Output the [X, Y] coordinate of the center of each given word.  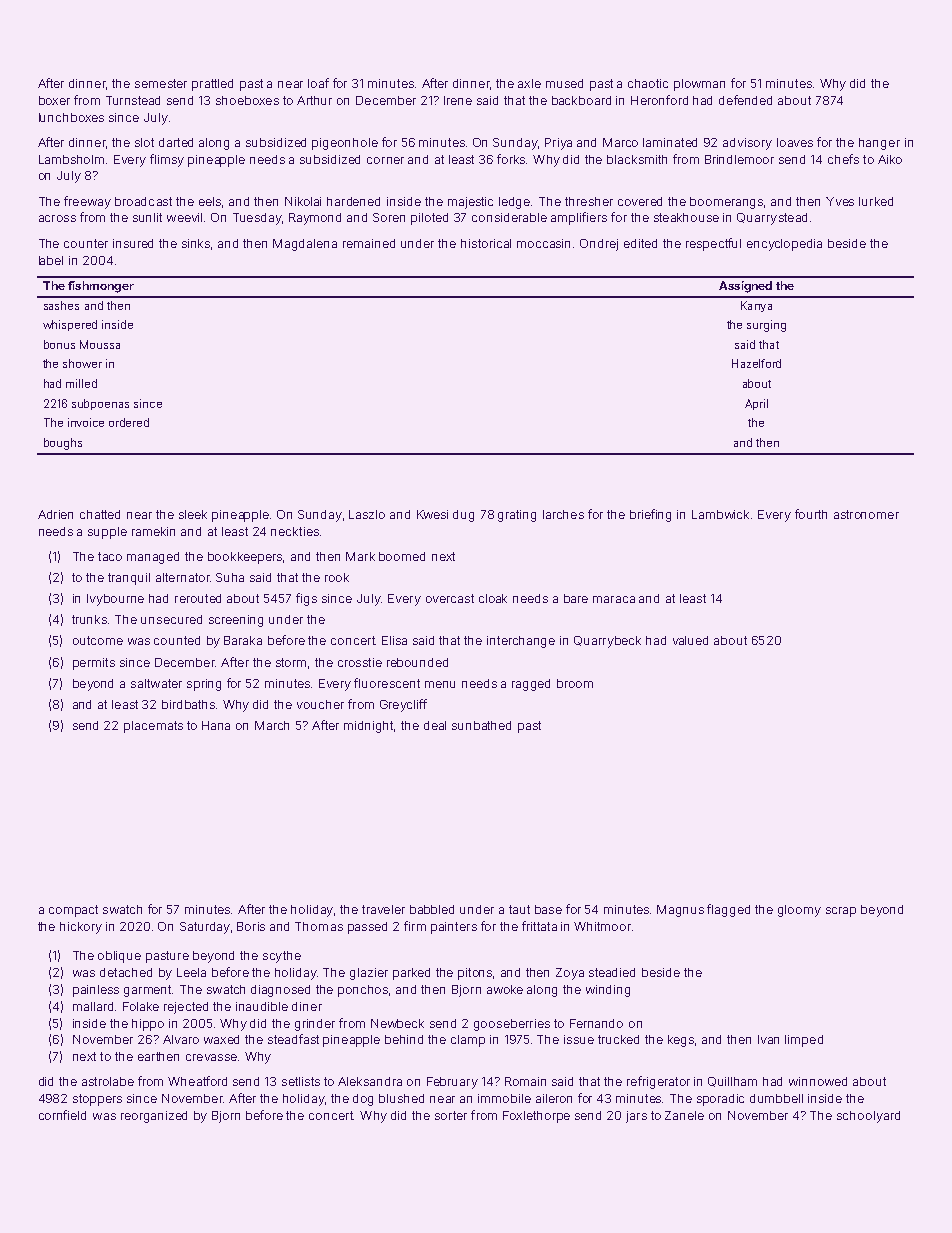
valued [690, 640]
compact [73, 911]
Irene [458, 100]
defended [745, 100]
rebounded [417, 662]
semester [161, 83]
